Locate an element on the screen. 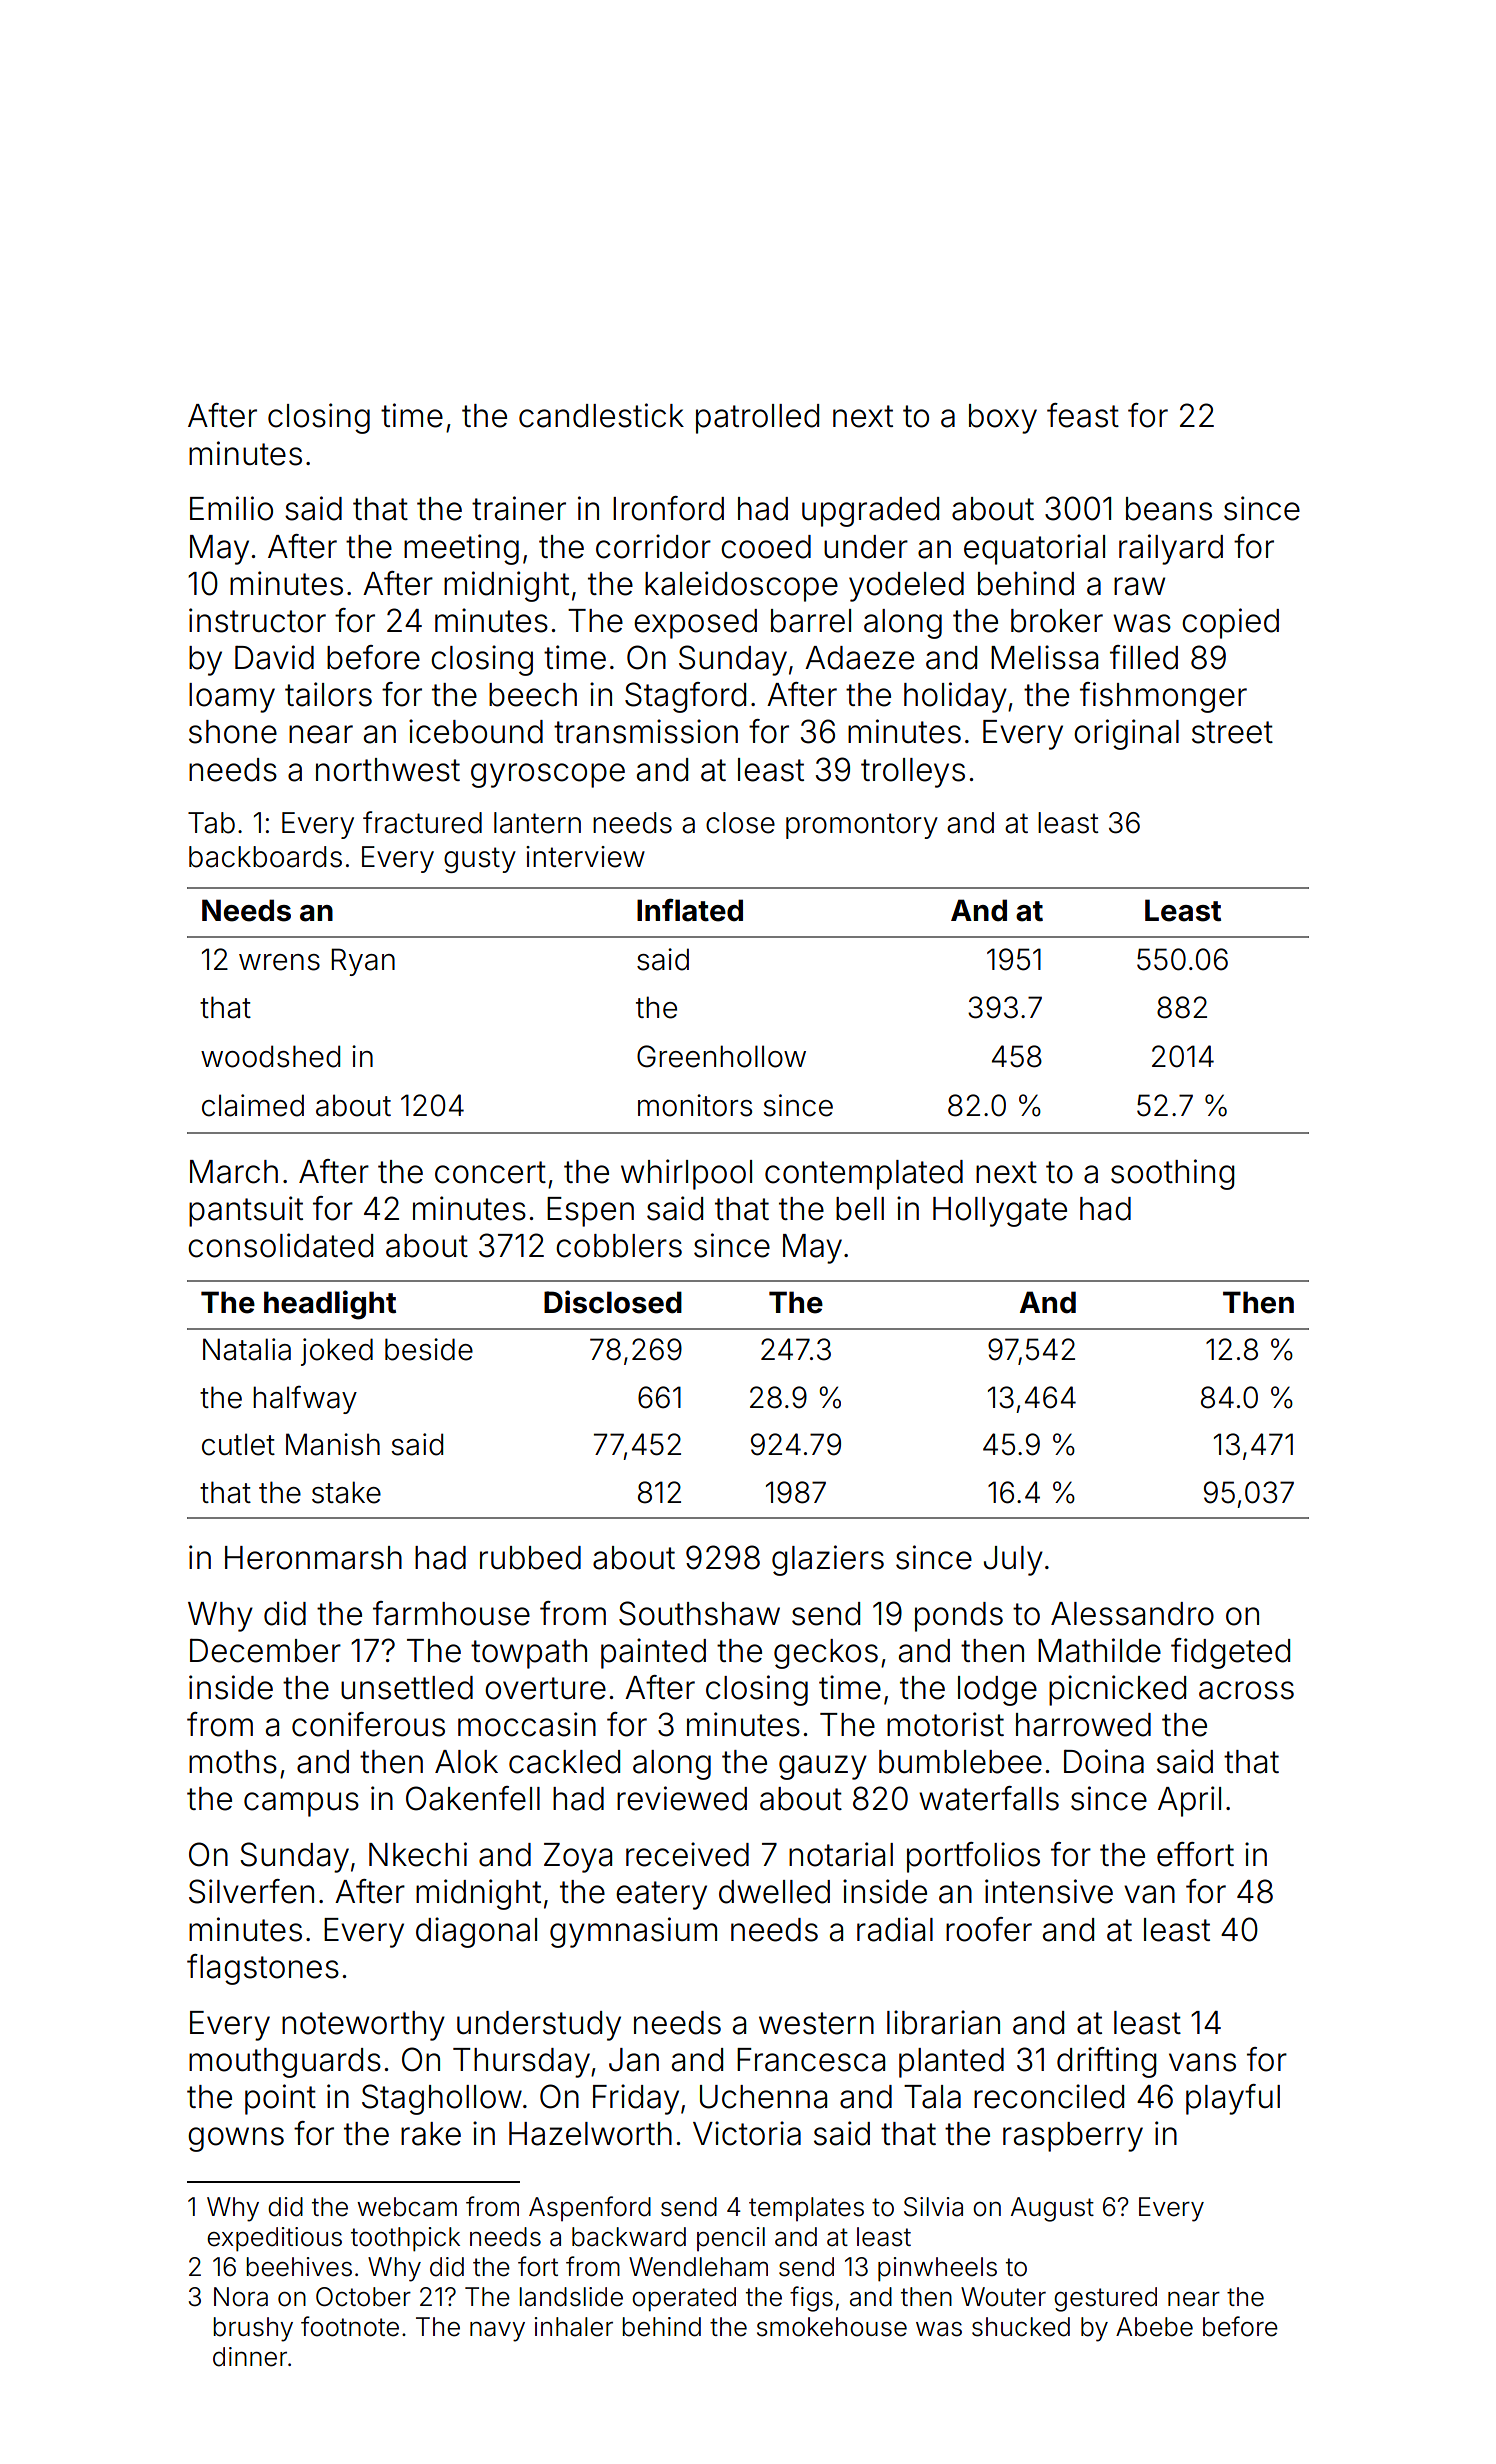 This screenshot has height=2464, width=1496. cackled is located at coordinates (564, 1762).
